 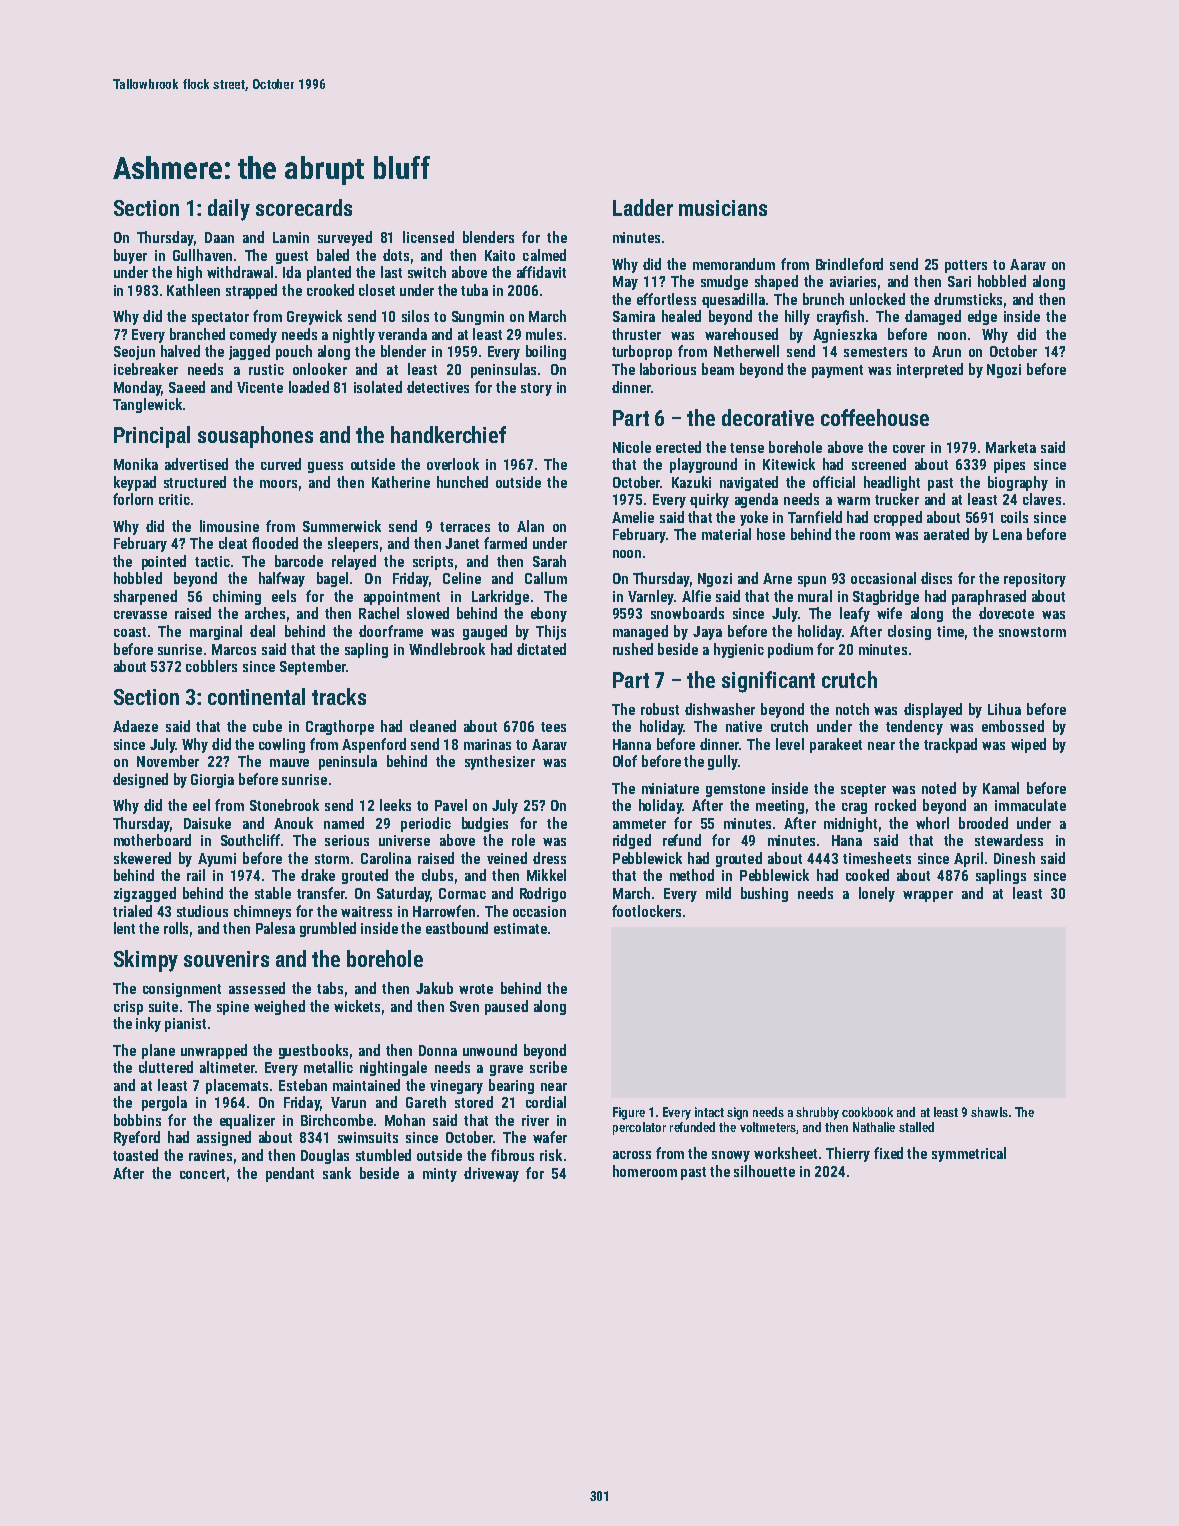 What do you see at coordinates (229, 526) in the screenshot?
I see `limousine` at bounding box center [229, 526].
